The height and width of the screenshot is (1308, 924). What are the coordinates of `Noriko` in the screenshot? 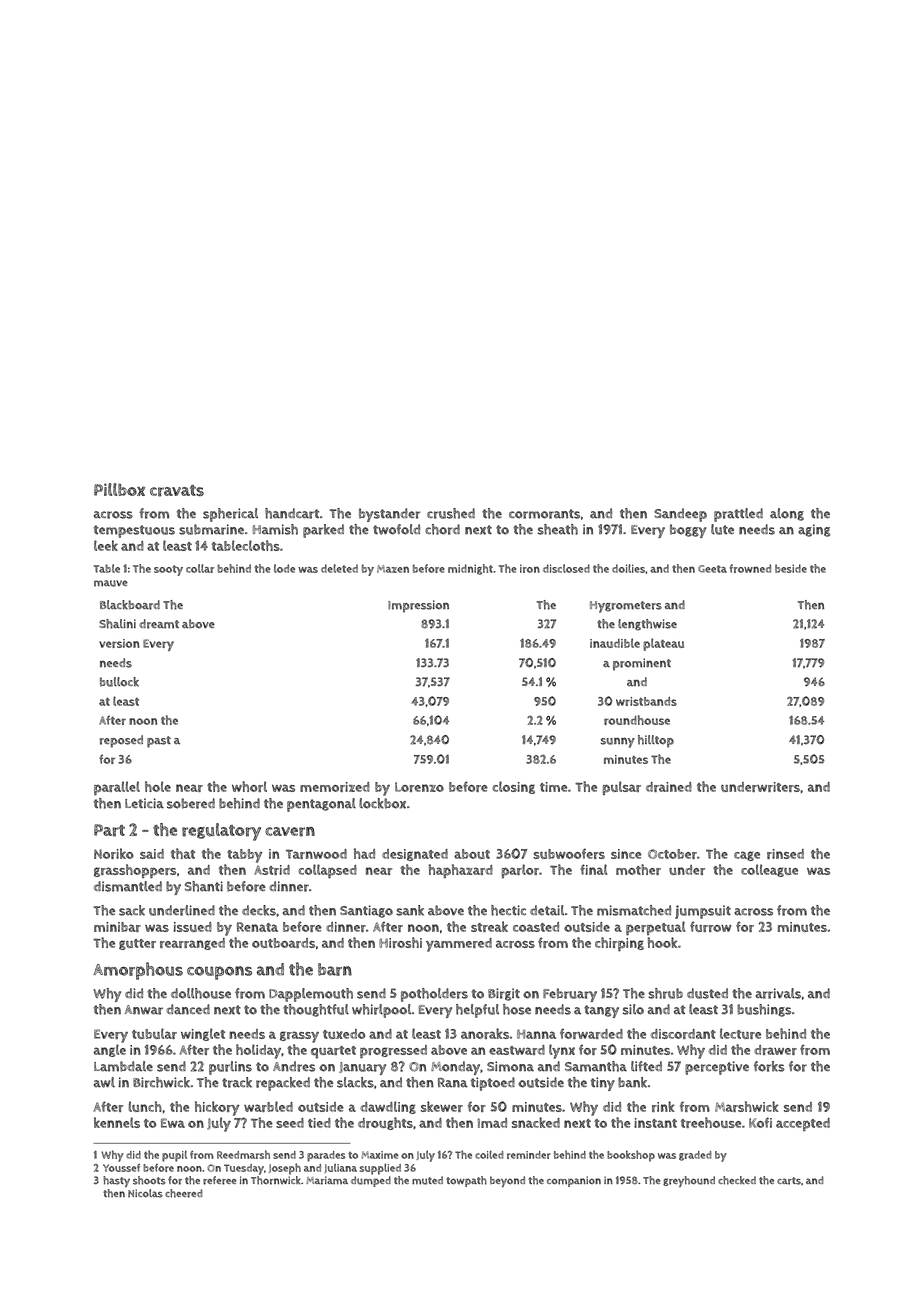 It's located at (114, 853).
